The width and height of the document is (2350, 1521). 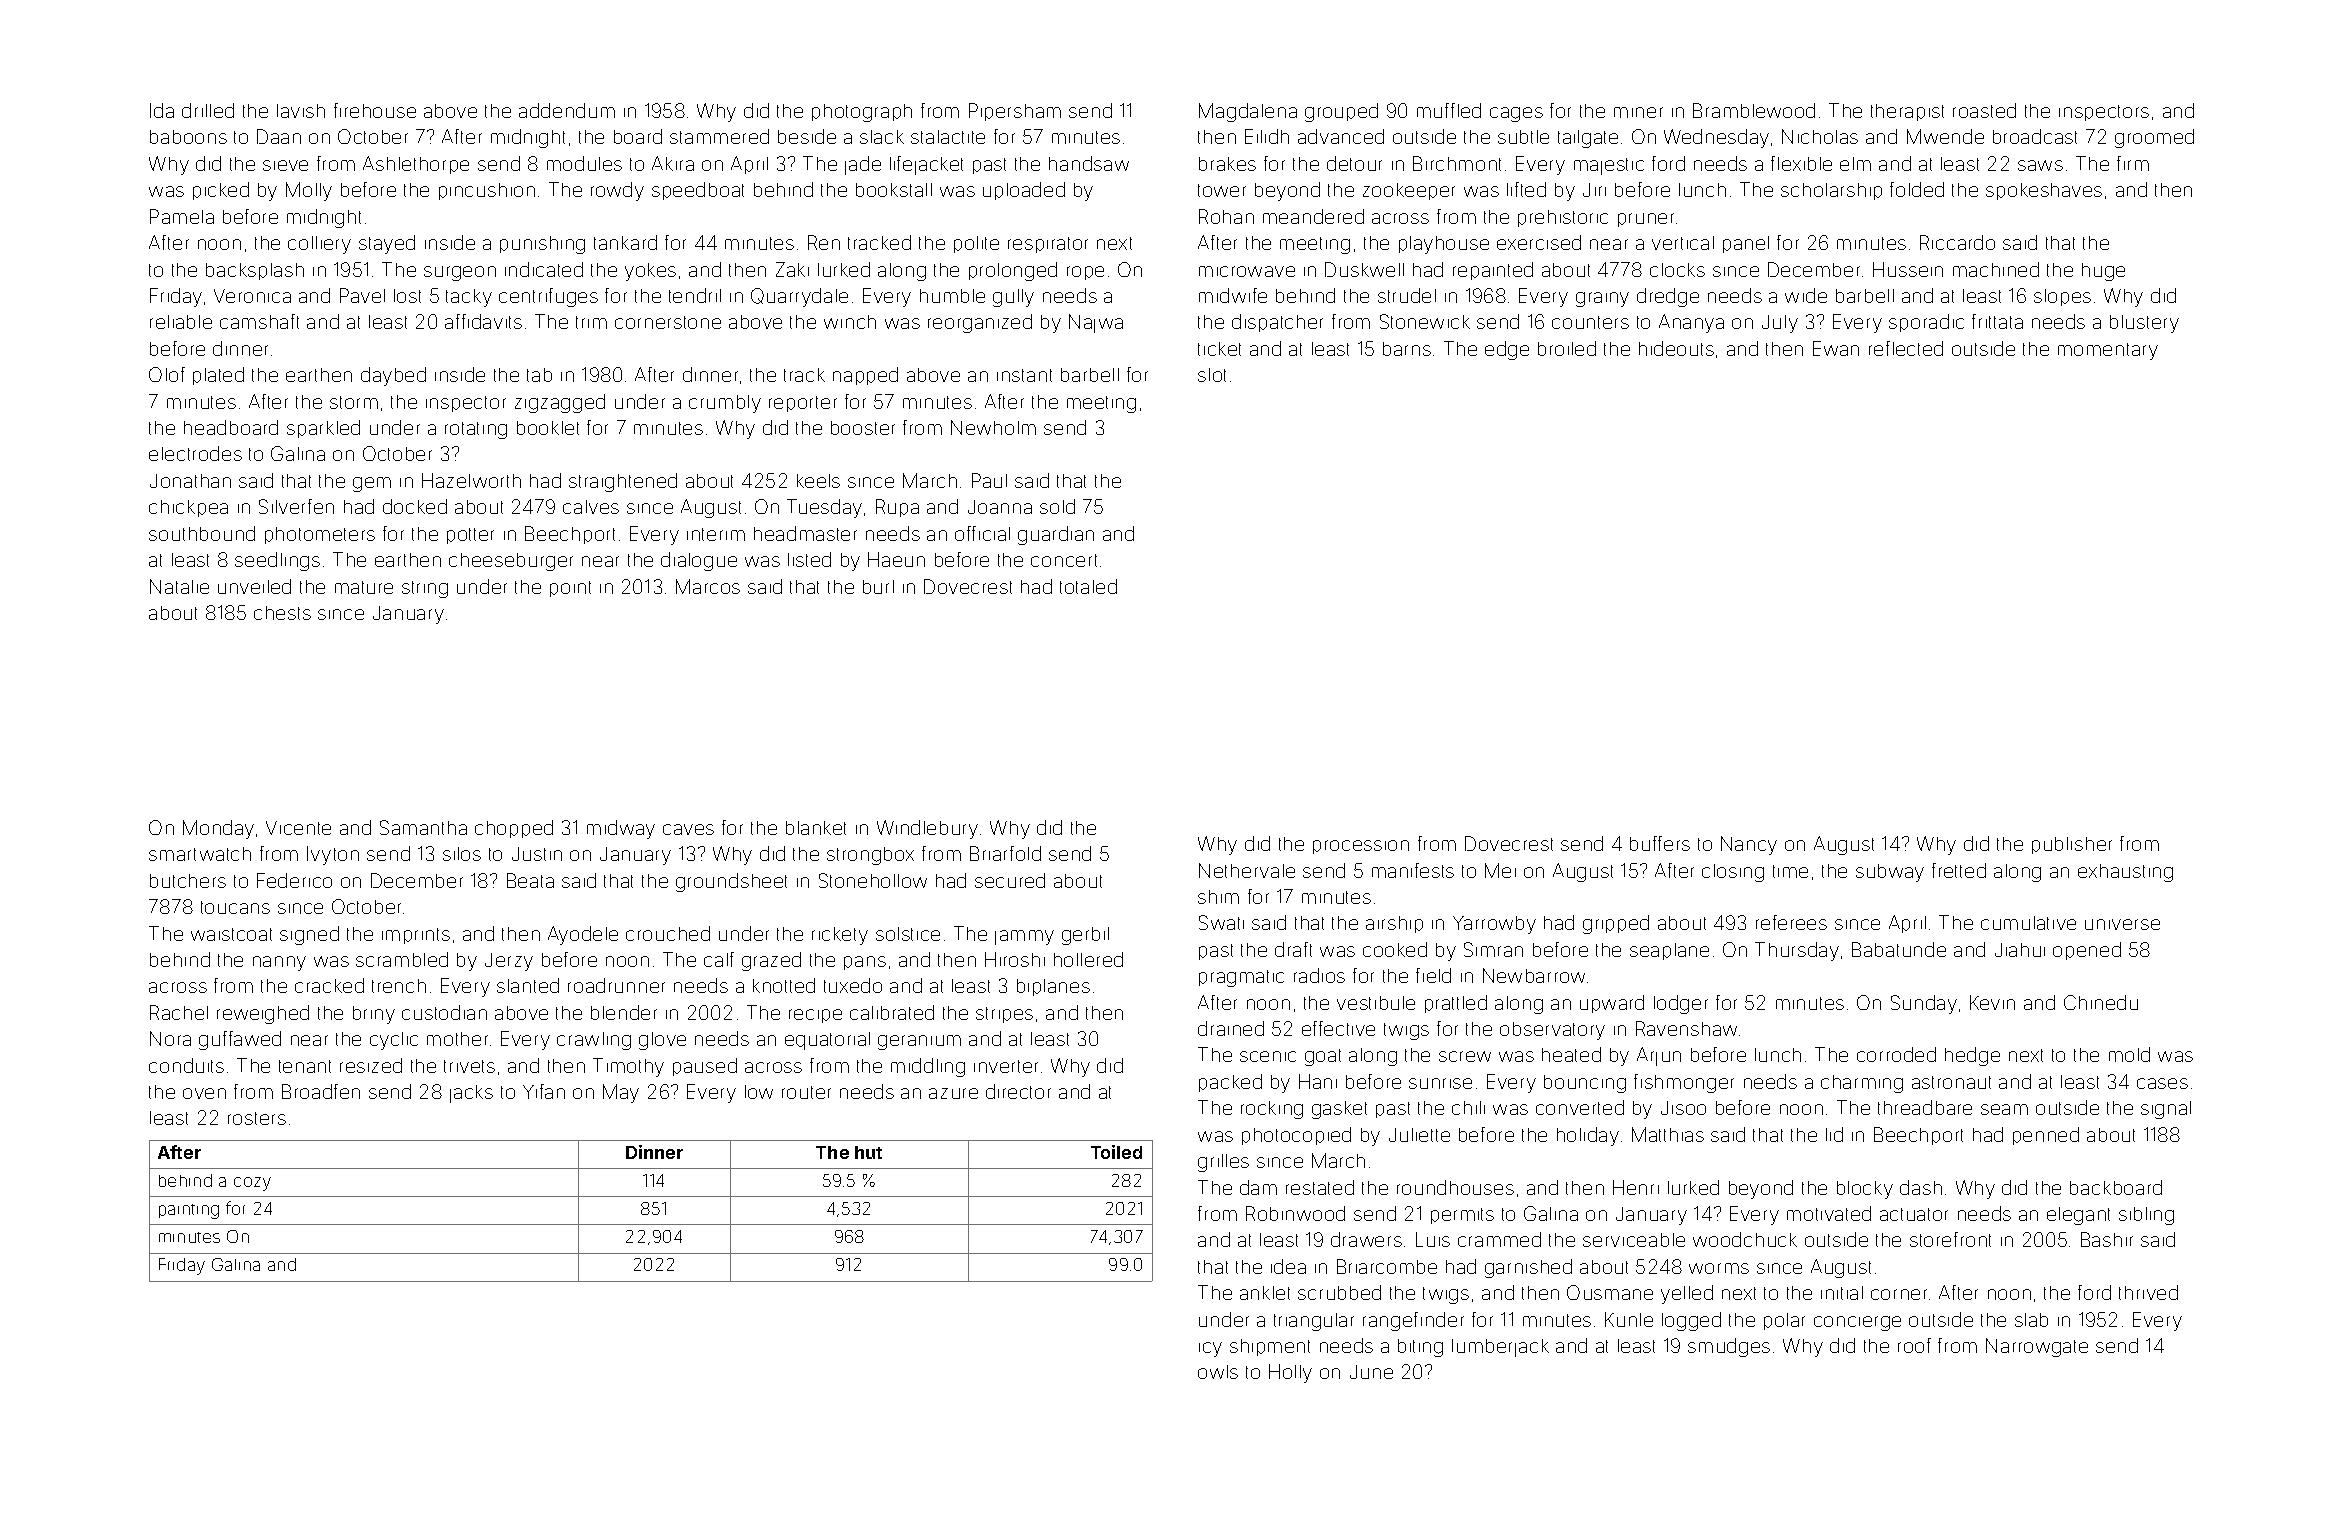 I want to click on idea, so click(x=1288, y=1266).
